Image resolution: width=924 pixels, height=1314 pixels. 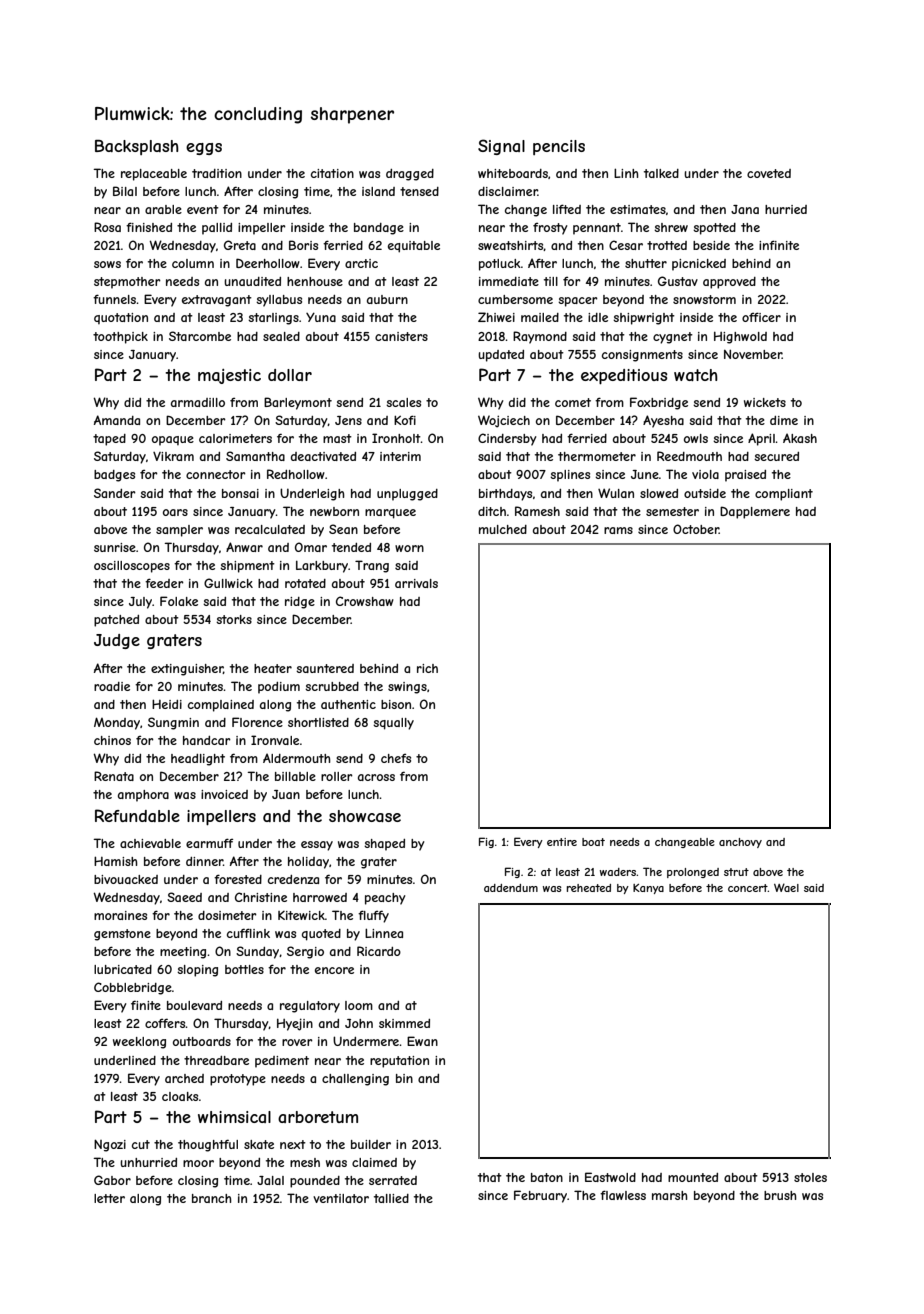 I want to click on Signal, so click(x=501, y=147).
